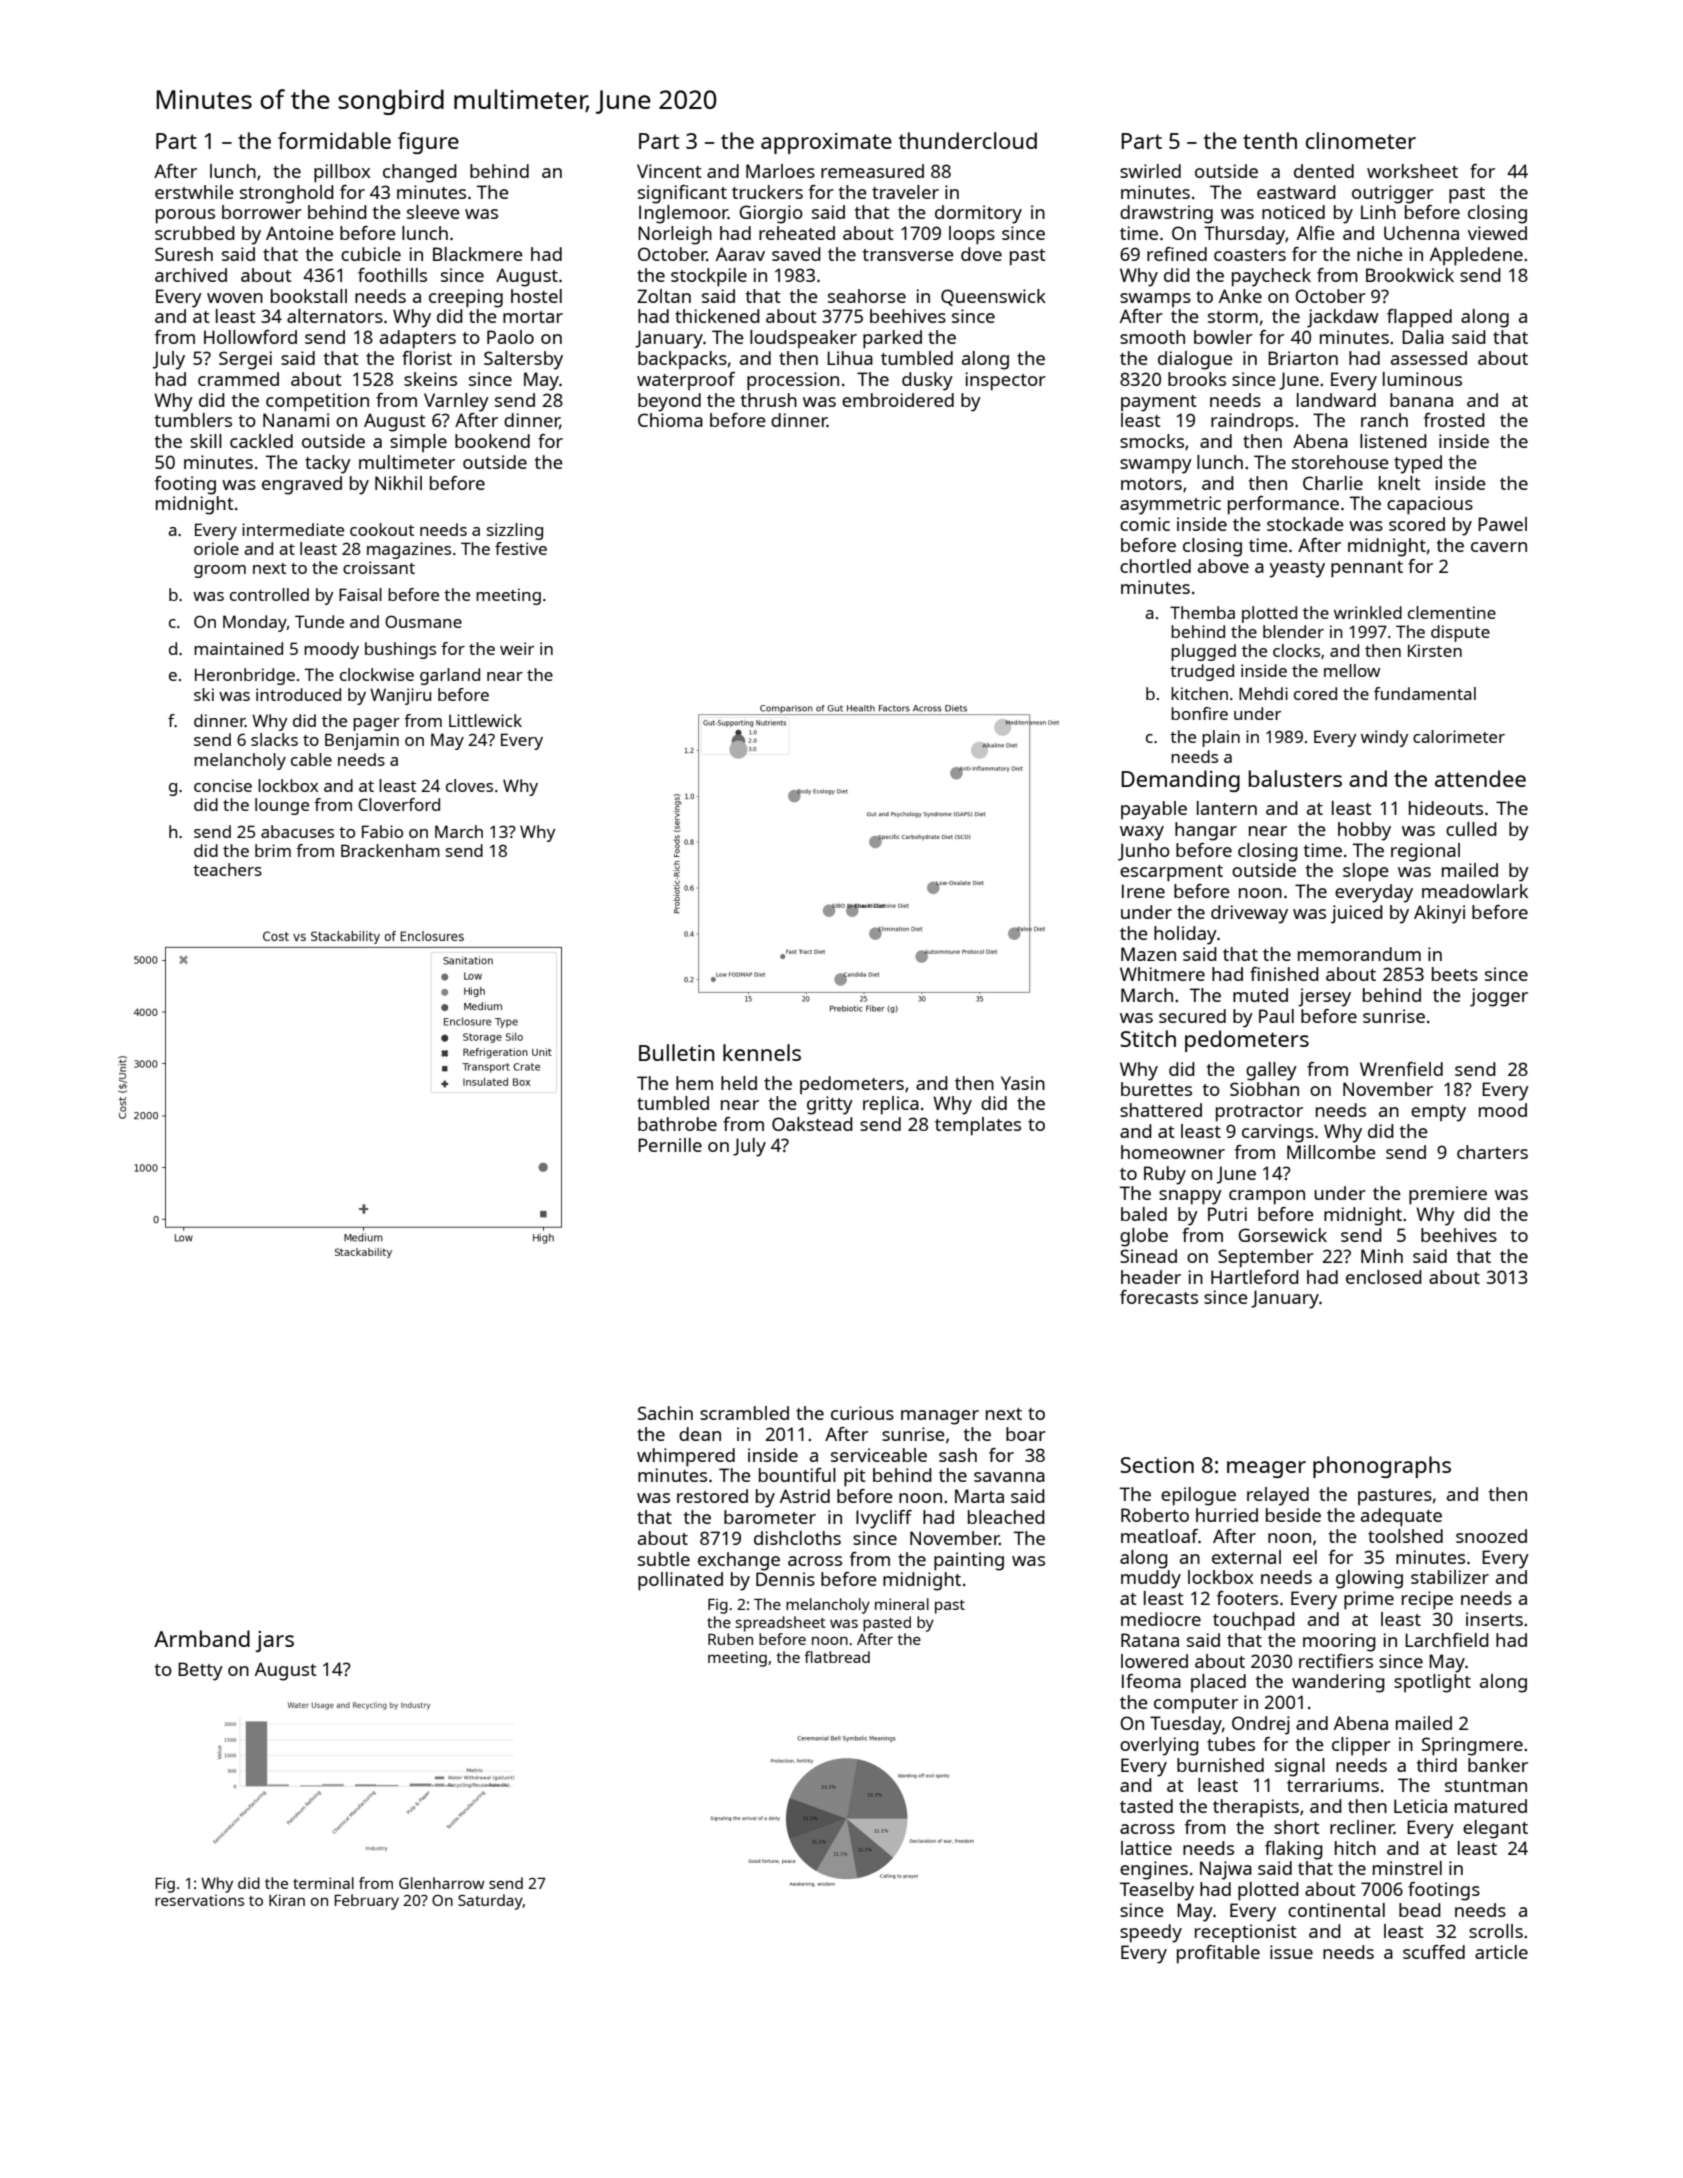 The image size is (1683, 2178). Describe the element at coordinates (287, 1900) in the document. I see `Kiran` at that location.
